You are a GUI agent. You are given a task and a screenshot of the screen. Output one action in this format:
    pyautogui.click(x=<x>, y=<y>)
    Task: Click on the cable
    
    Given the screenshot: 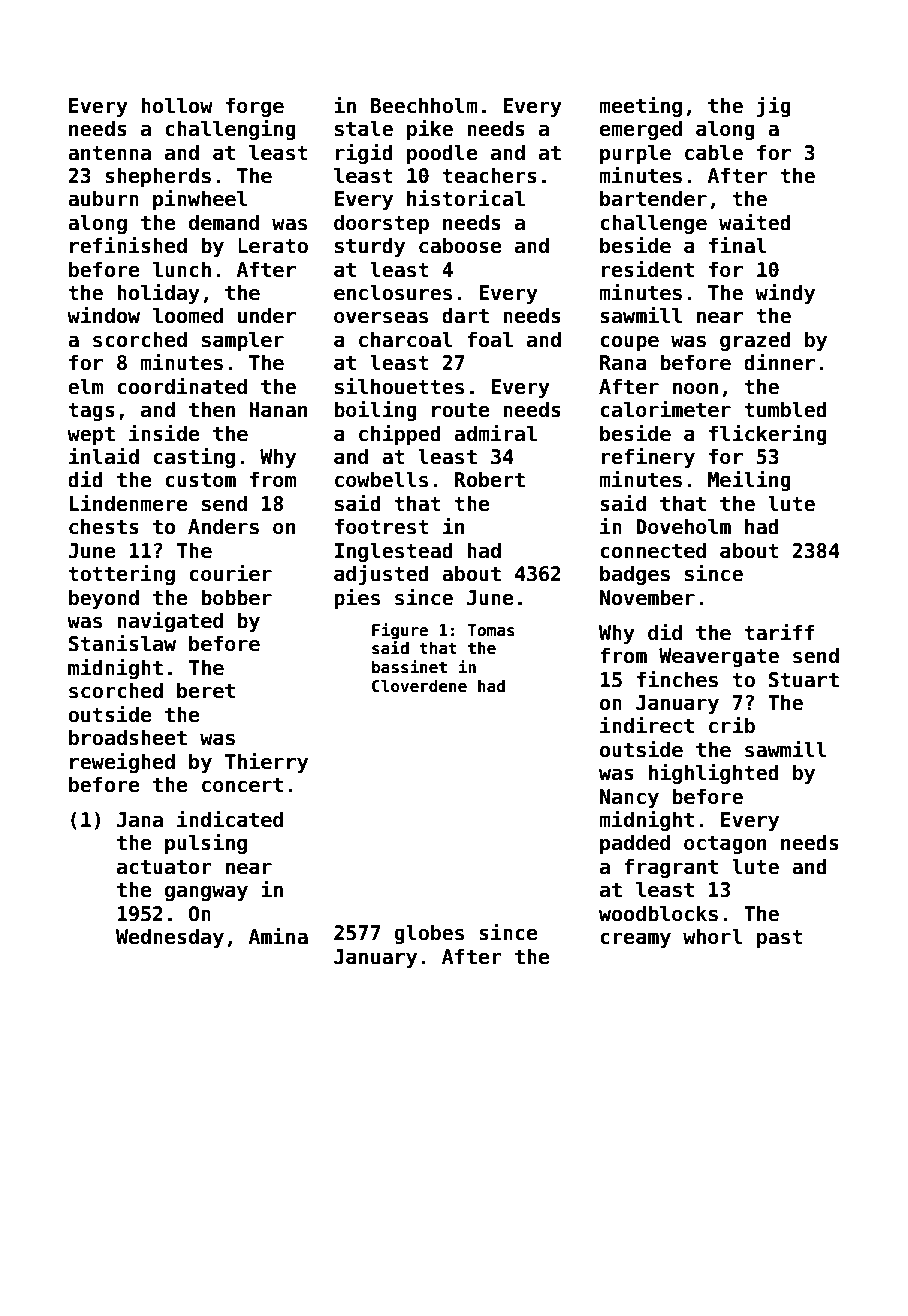 What is the action you would take?
    pyautogui.click(x=714, y=152)
